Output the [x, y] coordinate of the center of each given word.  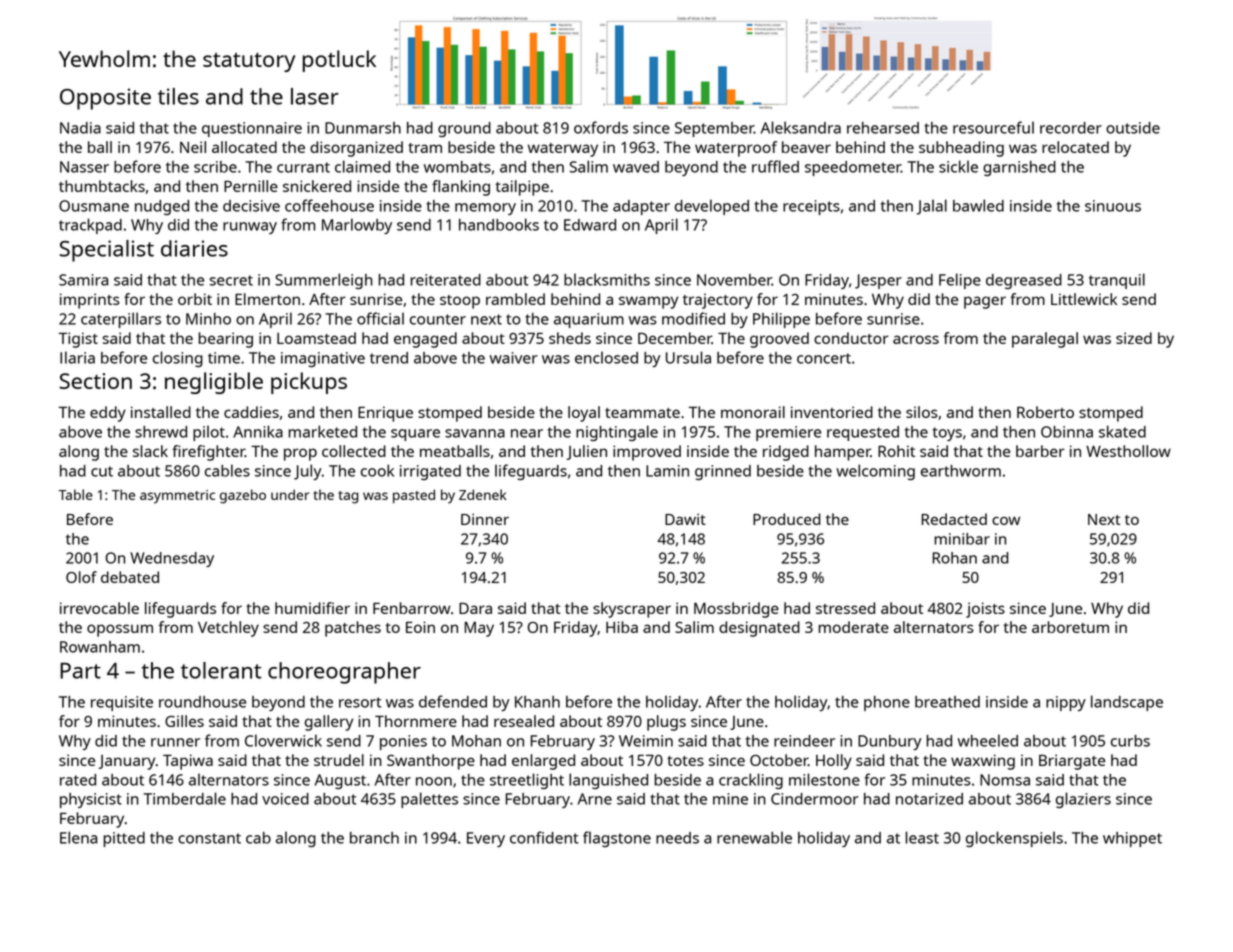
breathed [947, 702]
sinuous [1113, 206]
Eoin [420, 627]
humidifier [312, 608]
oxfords [601, 127]
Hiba [622, 627]
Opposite [105, 99]
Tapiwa [188, 762]
